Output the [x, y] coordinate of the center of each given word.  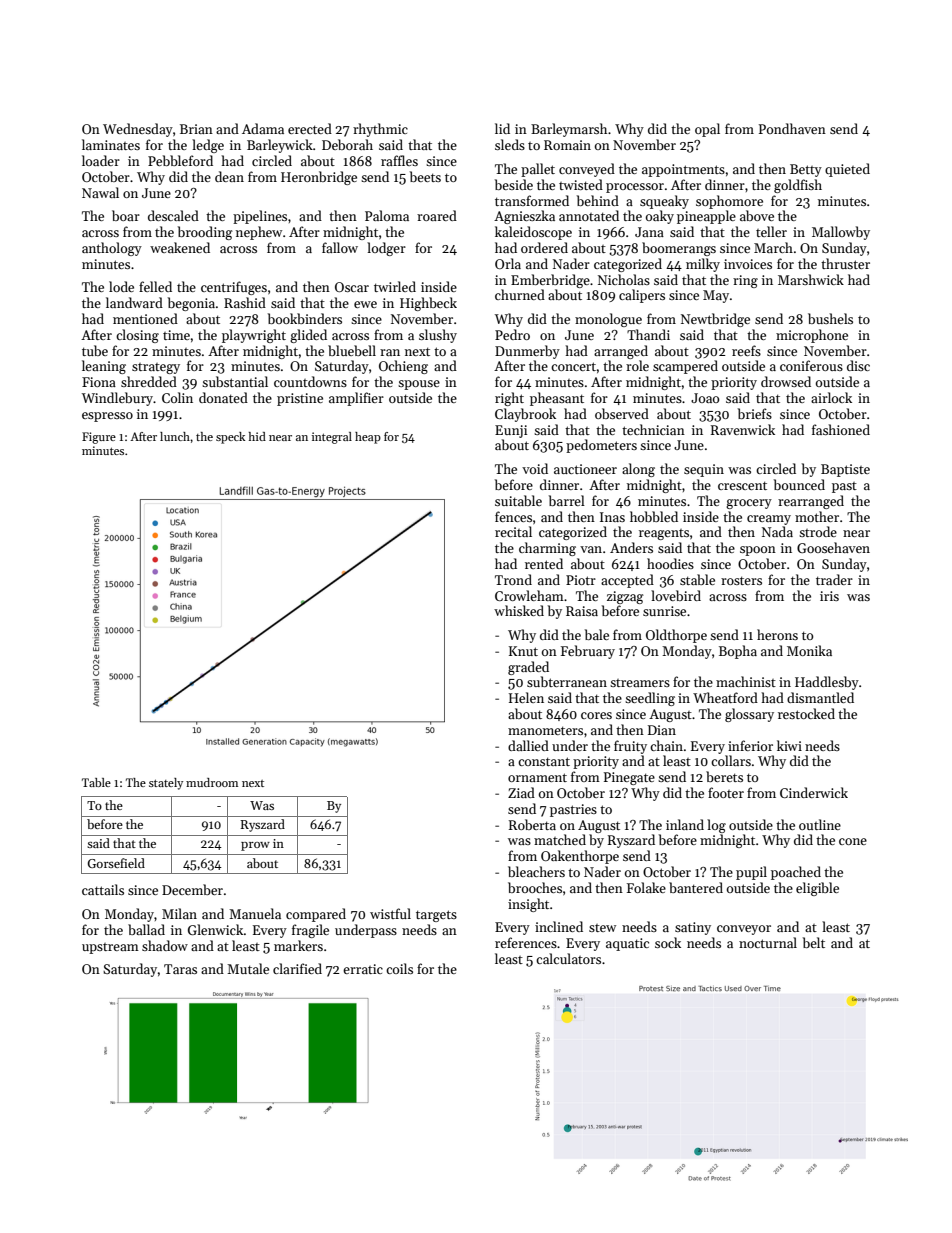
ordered [544, 247]
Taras [180, 969]
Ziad [521, 792]
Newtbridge [715, 320]
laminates [111, 144]
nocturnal [768, 942]
